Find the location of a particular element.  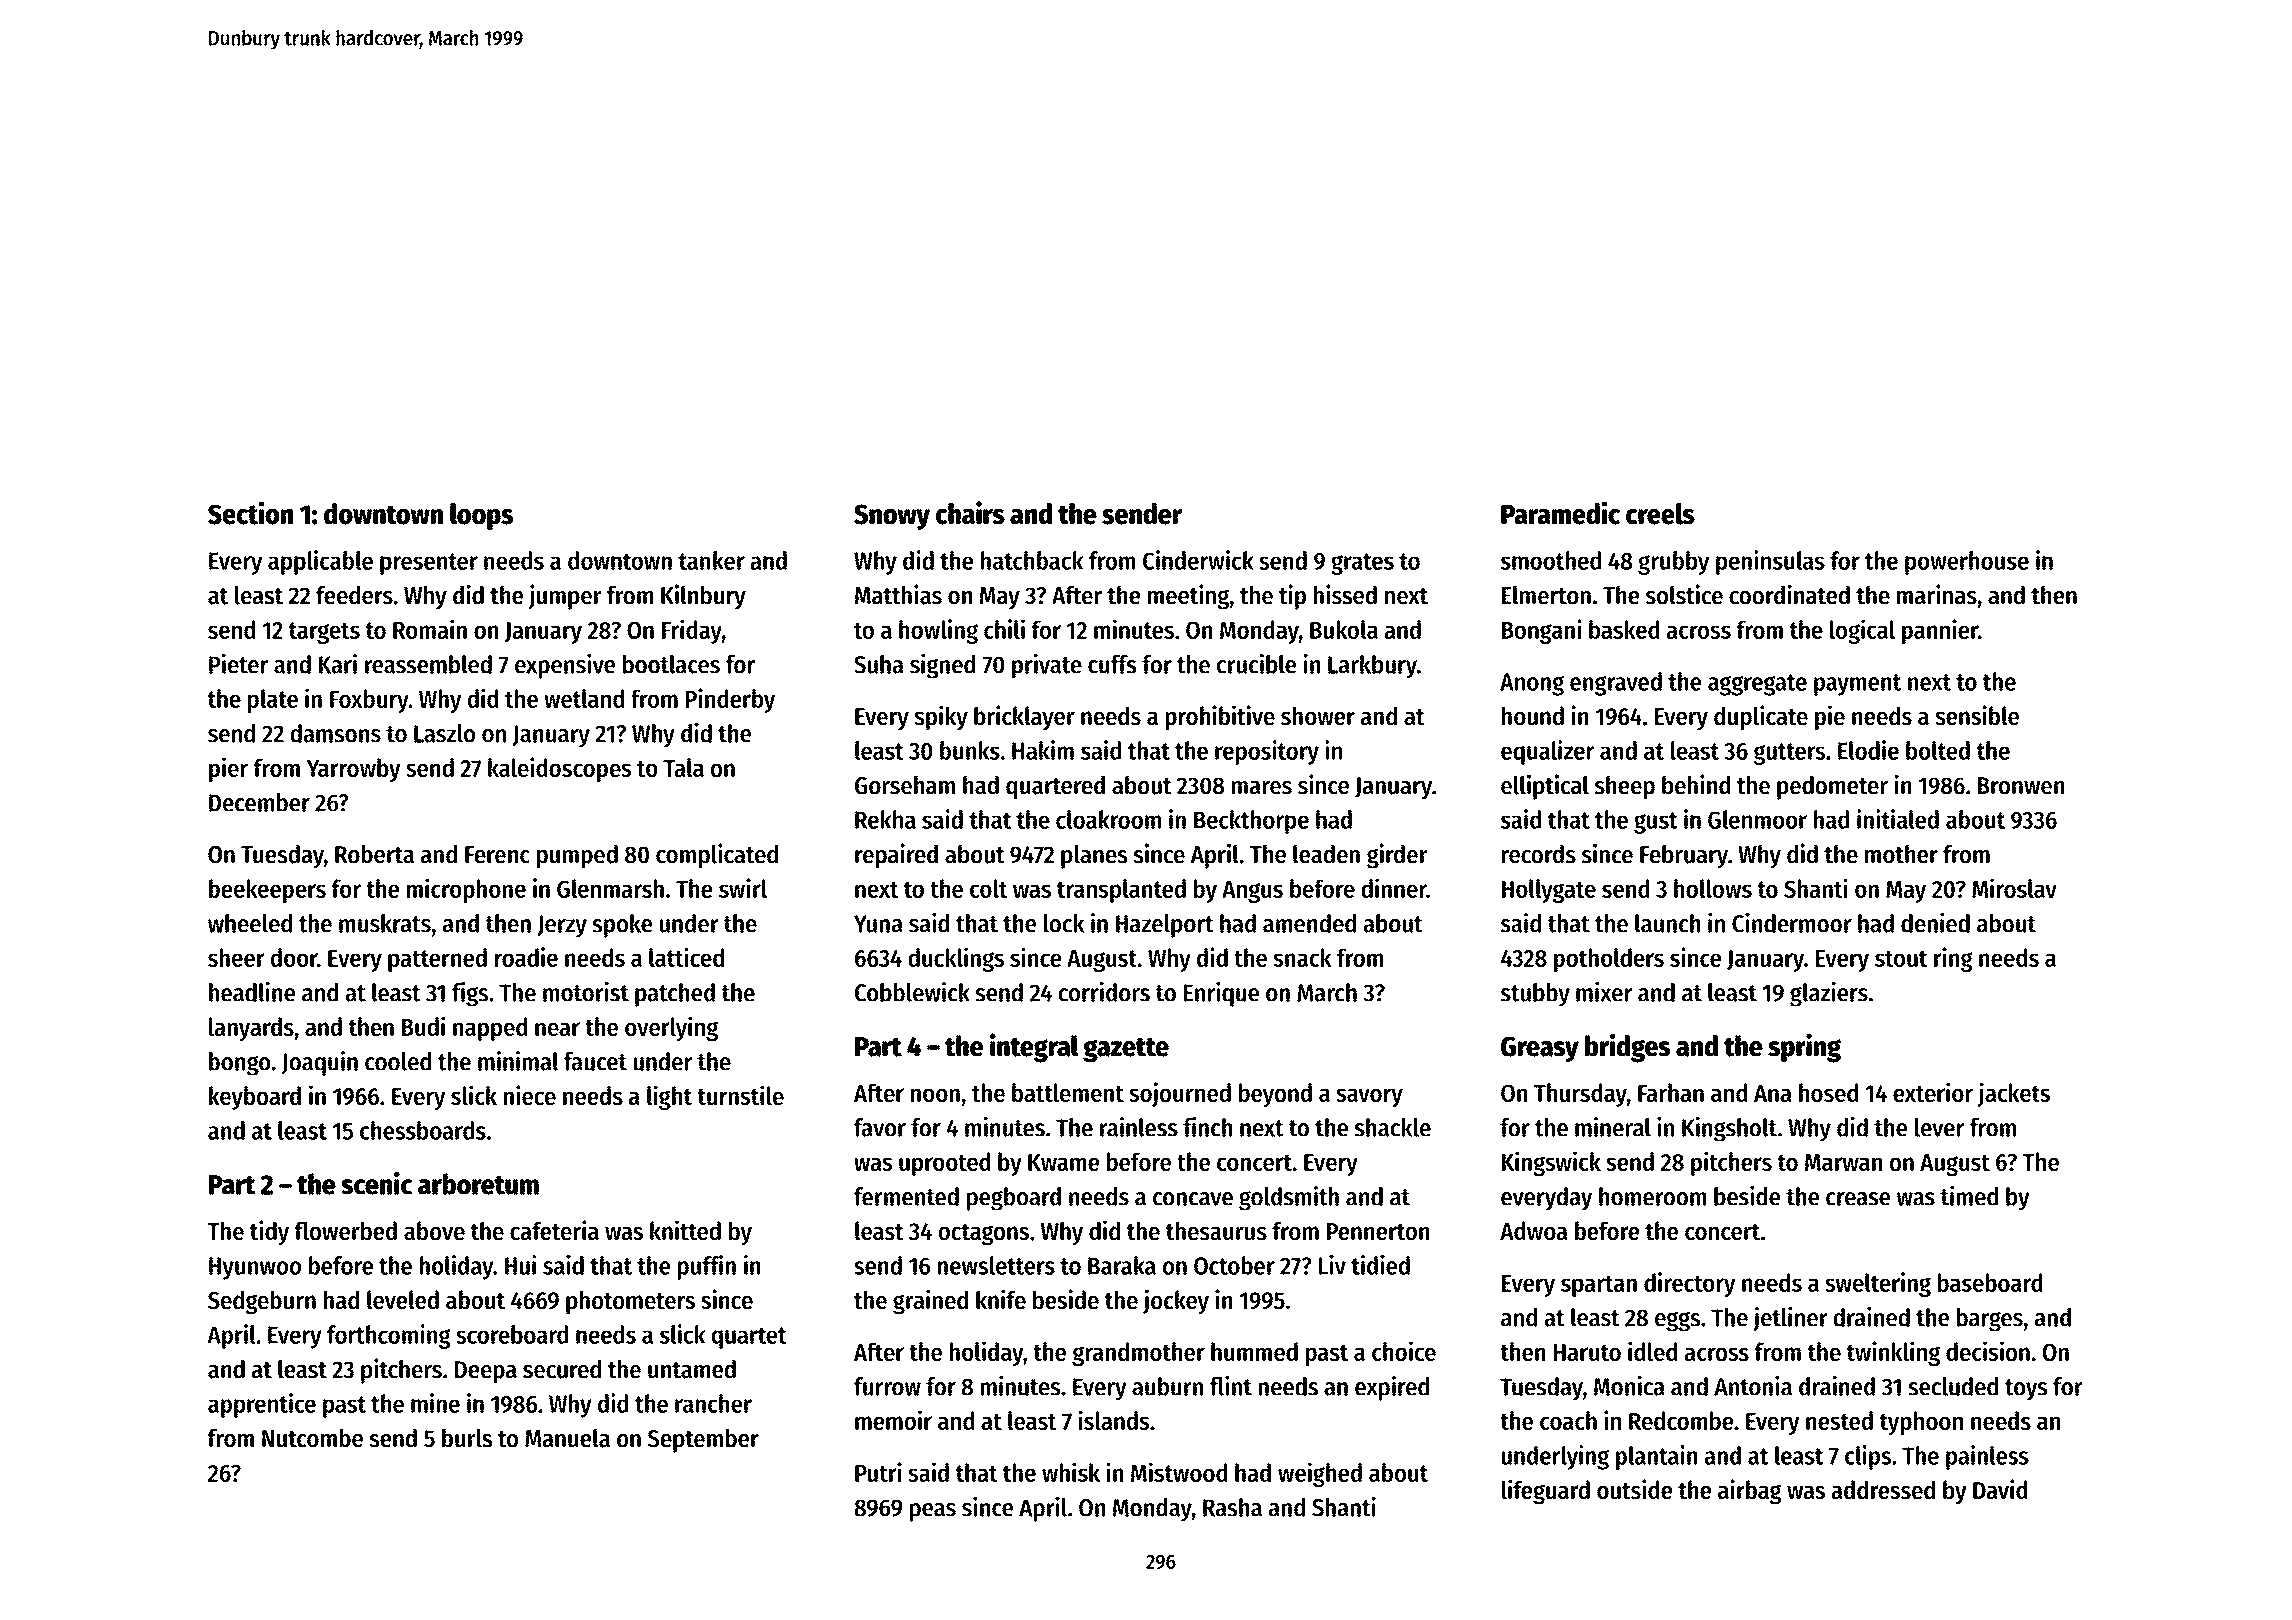

Nutcombe is located at coordinates (312, 1438).
